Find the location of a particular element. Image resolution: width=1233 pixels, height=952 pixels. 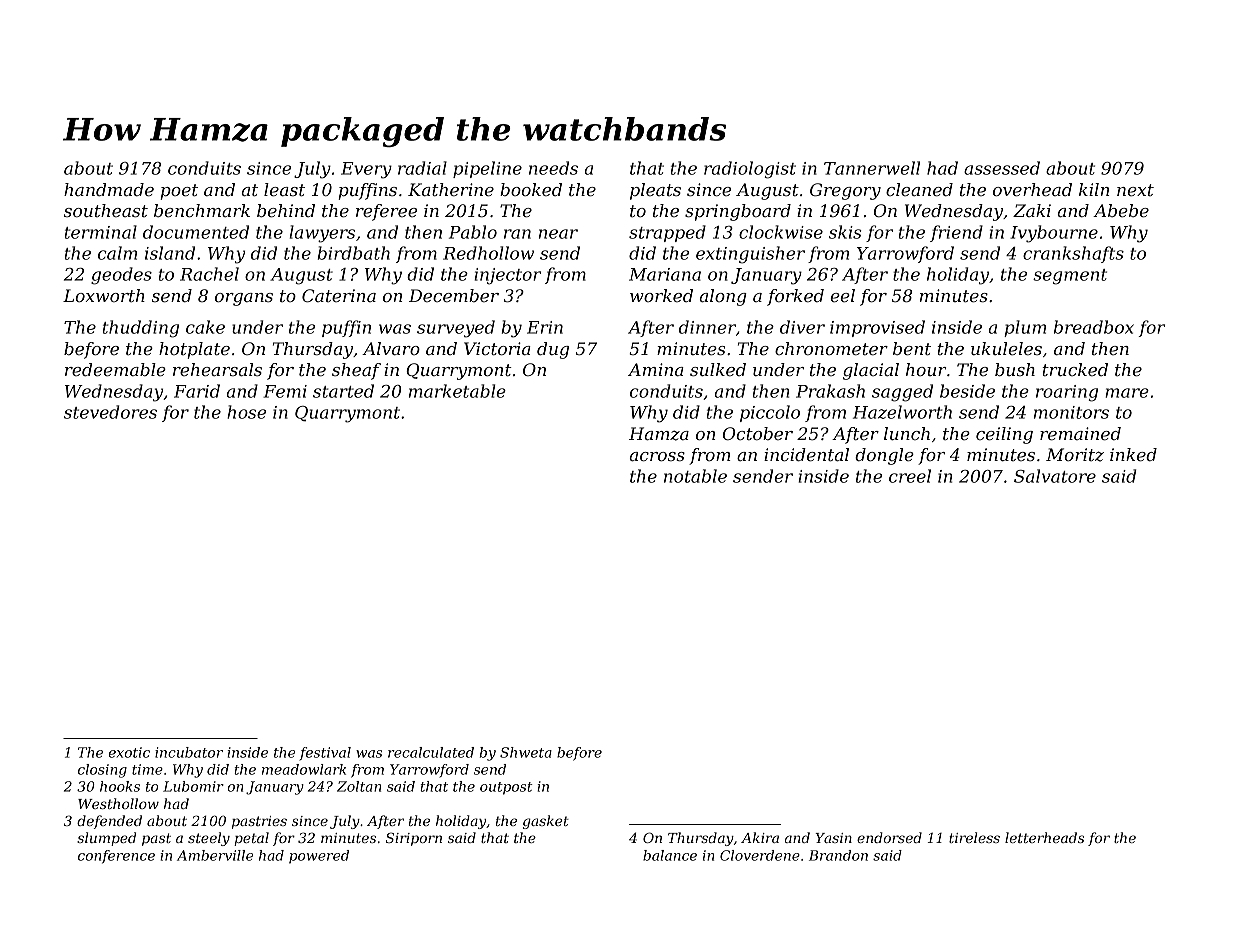

assessed is located at coordinates (1002, 168).
